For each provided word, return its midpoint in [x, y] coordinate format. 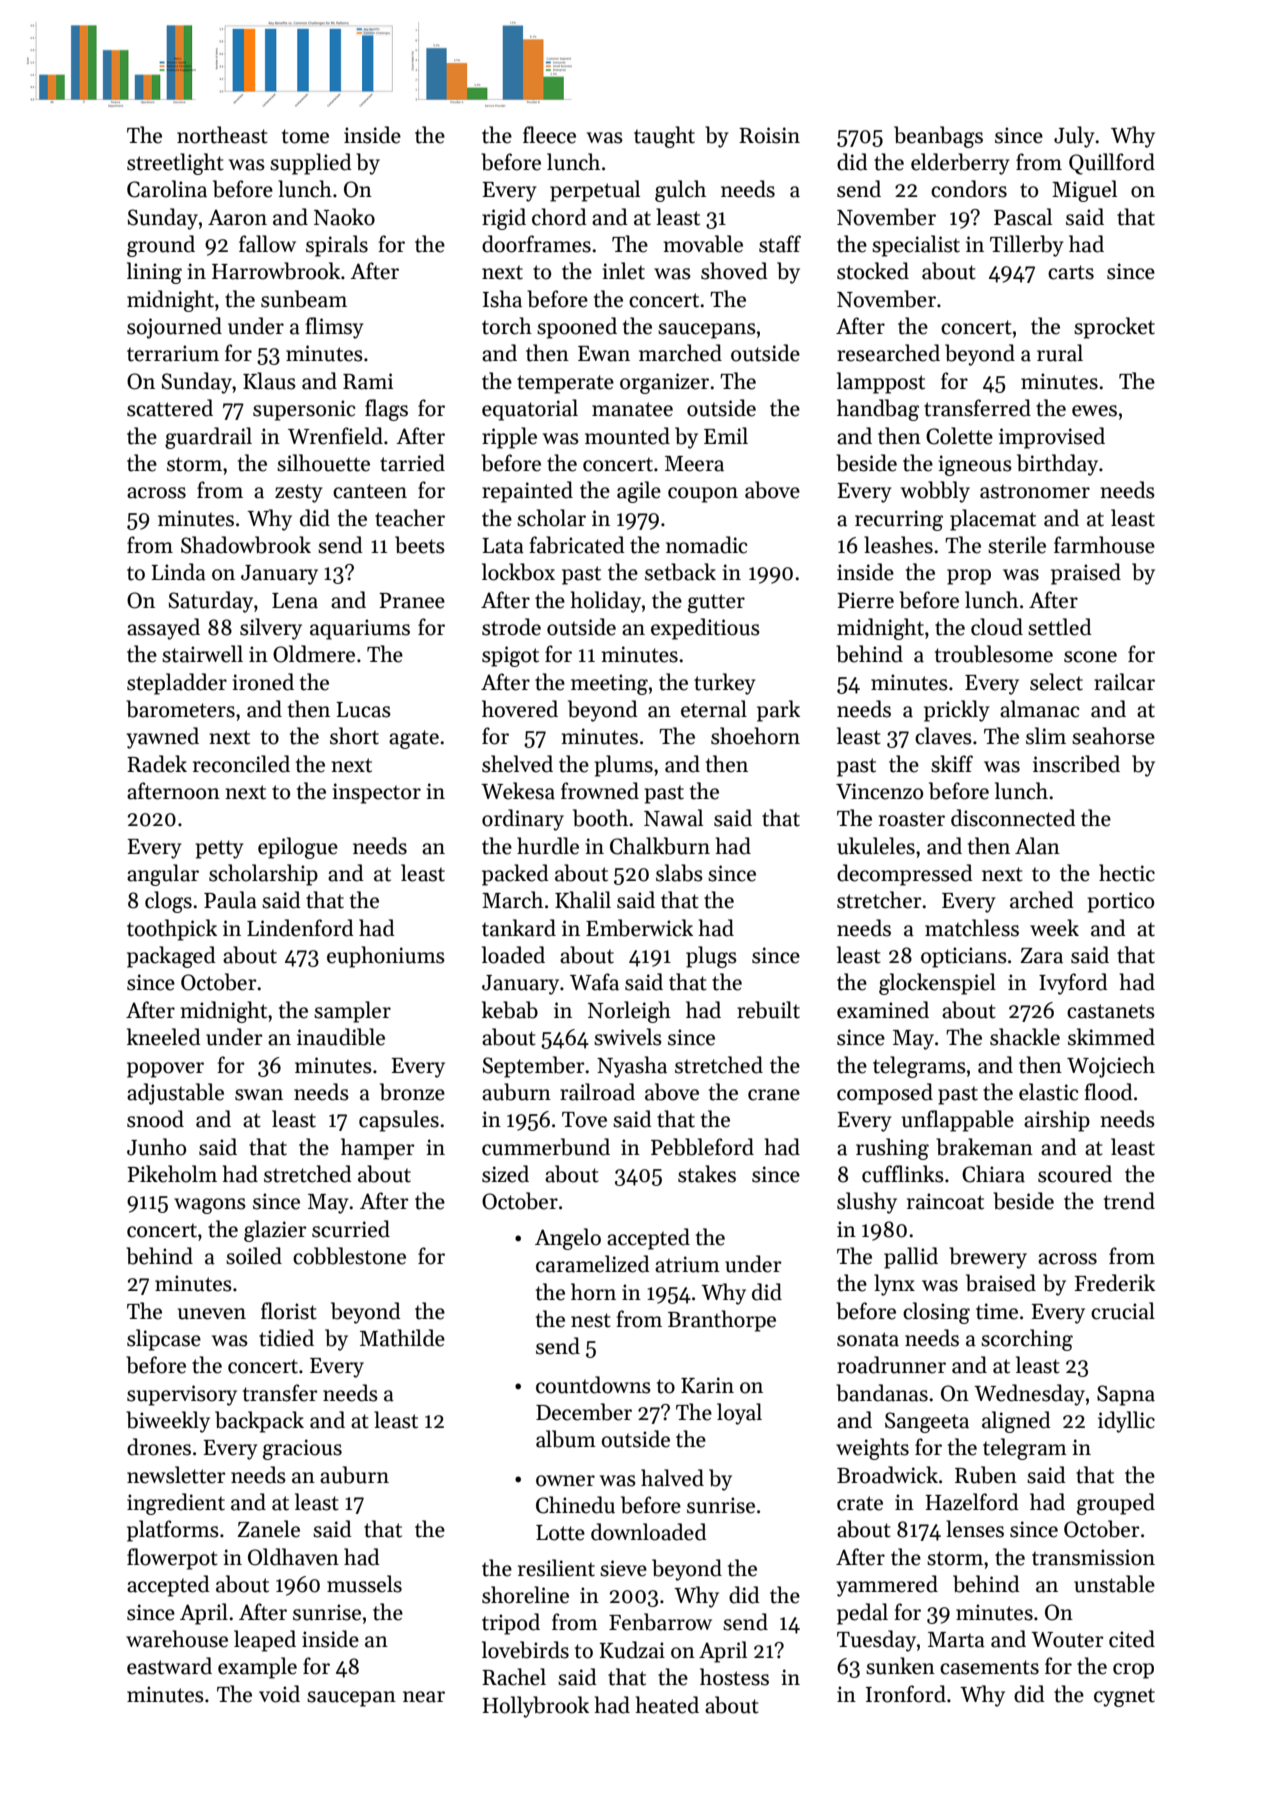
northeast [222, 135]
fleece [549, 135]
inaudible [341, 1037]
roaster [912, 819]
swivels [628, 1037]
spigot [510, 656]
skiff [952, 764]
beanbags [938, 137]
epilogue [298, 848]
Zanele [268, 1529]
